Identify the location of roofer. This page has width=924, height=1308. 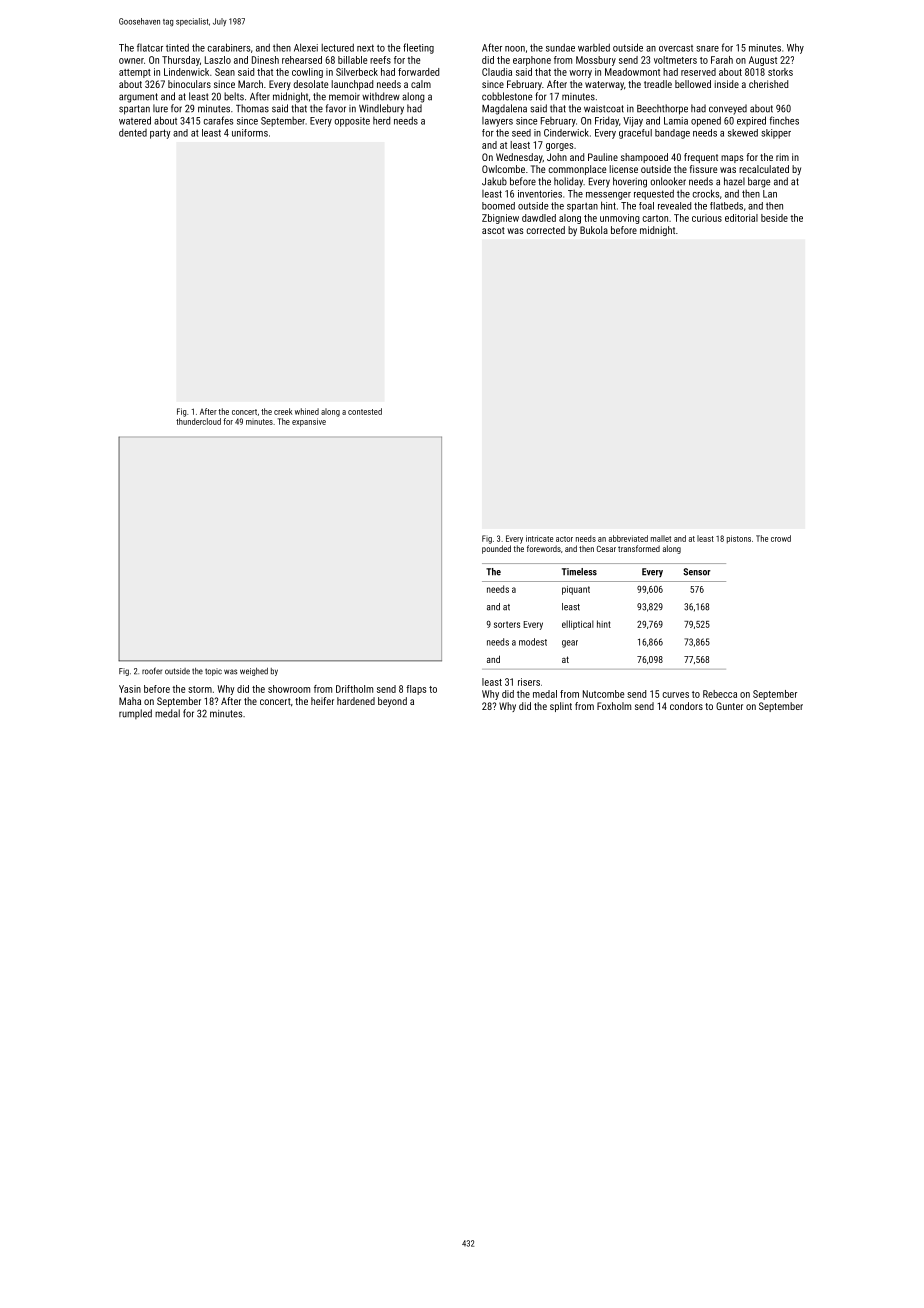
(152, 671).
